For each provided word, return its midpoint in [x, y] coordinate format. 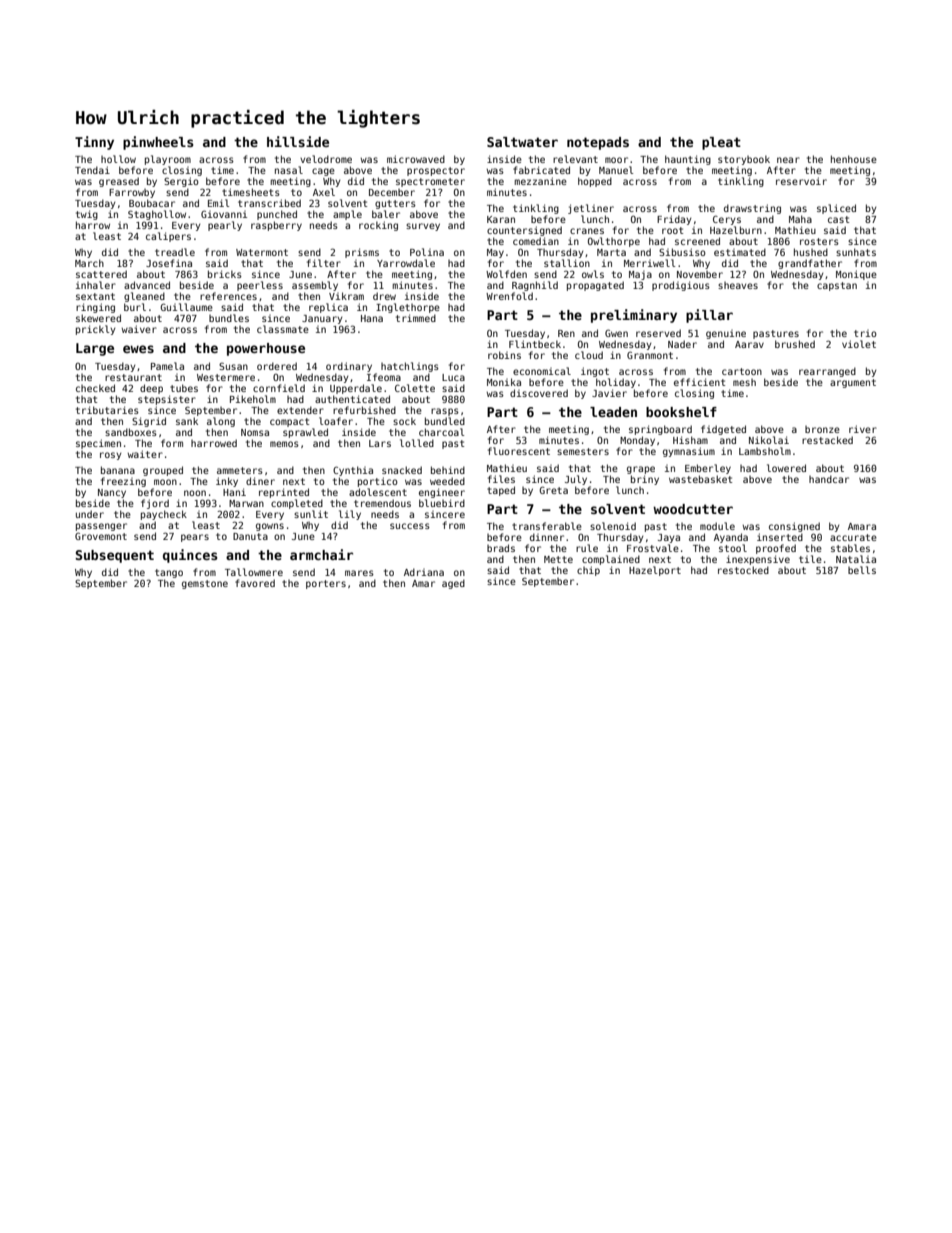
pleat [721, 143]
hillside [298, 141]
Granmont [650, 355]
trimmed [416, 318]
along [221, 422]
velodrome [326, 159]
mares [359, 573]
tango [169, 573]
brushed [795, 344]
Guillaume [186, 307]
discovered [539, 393]
